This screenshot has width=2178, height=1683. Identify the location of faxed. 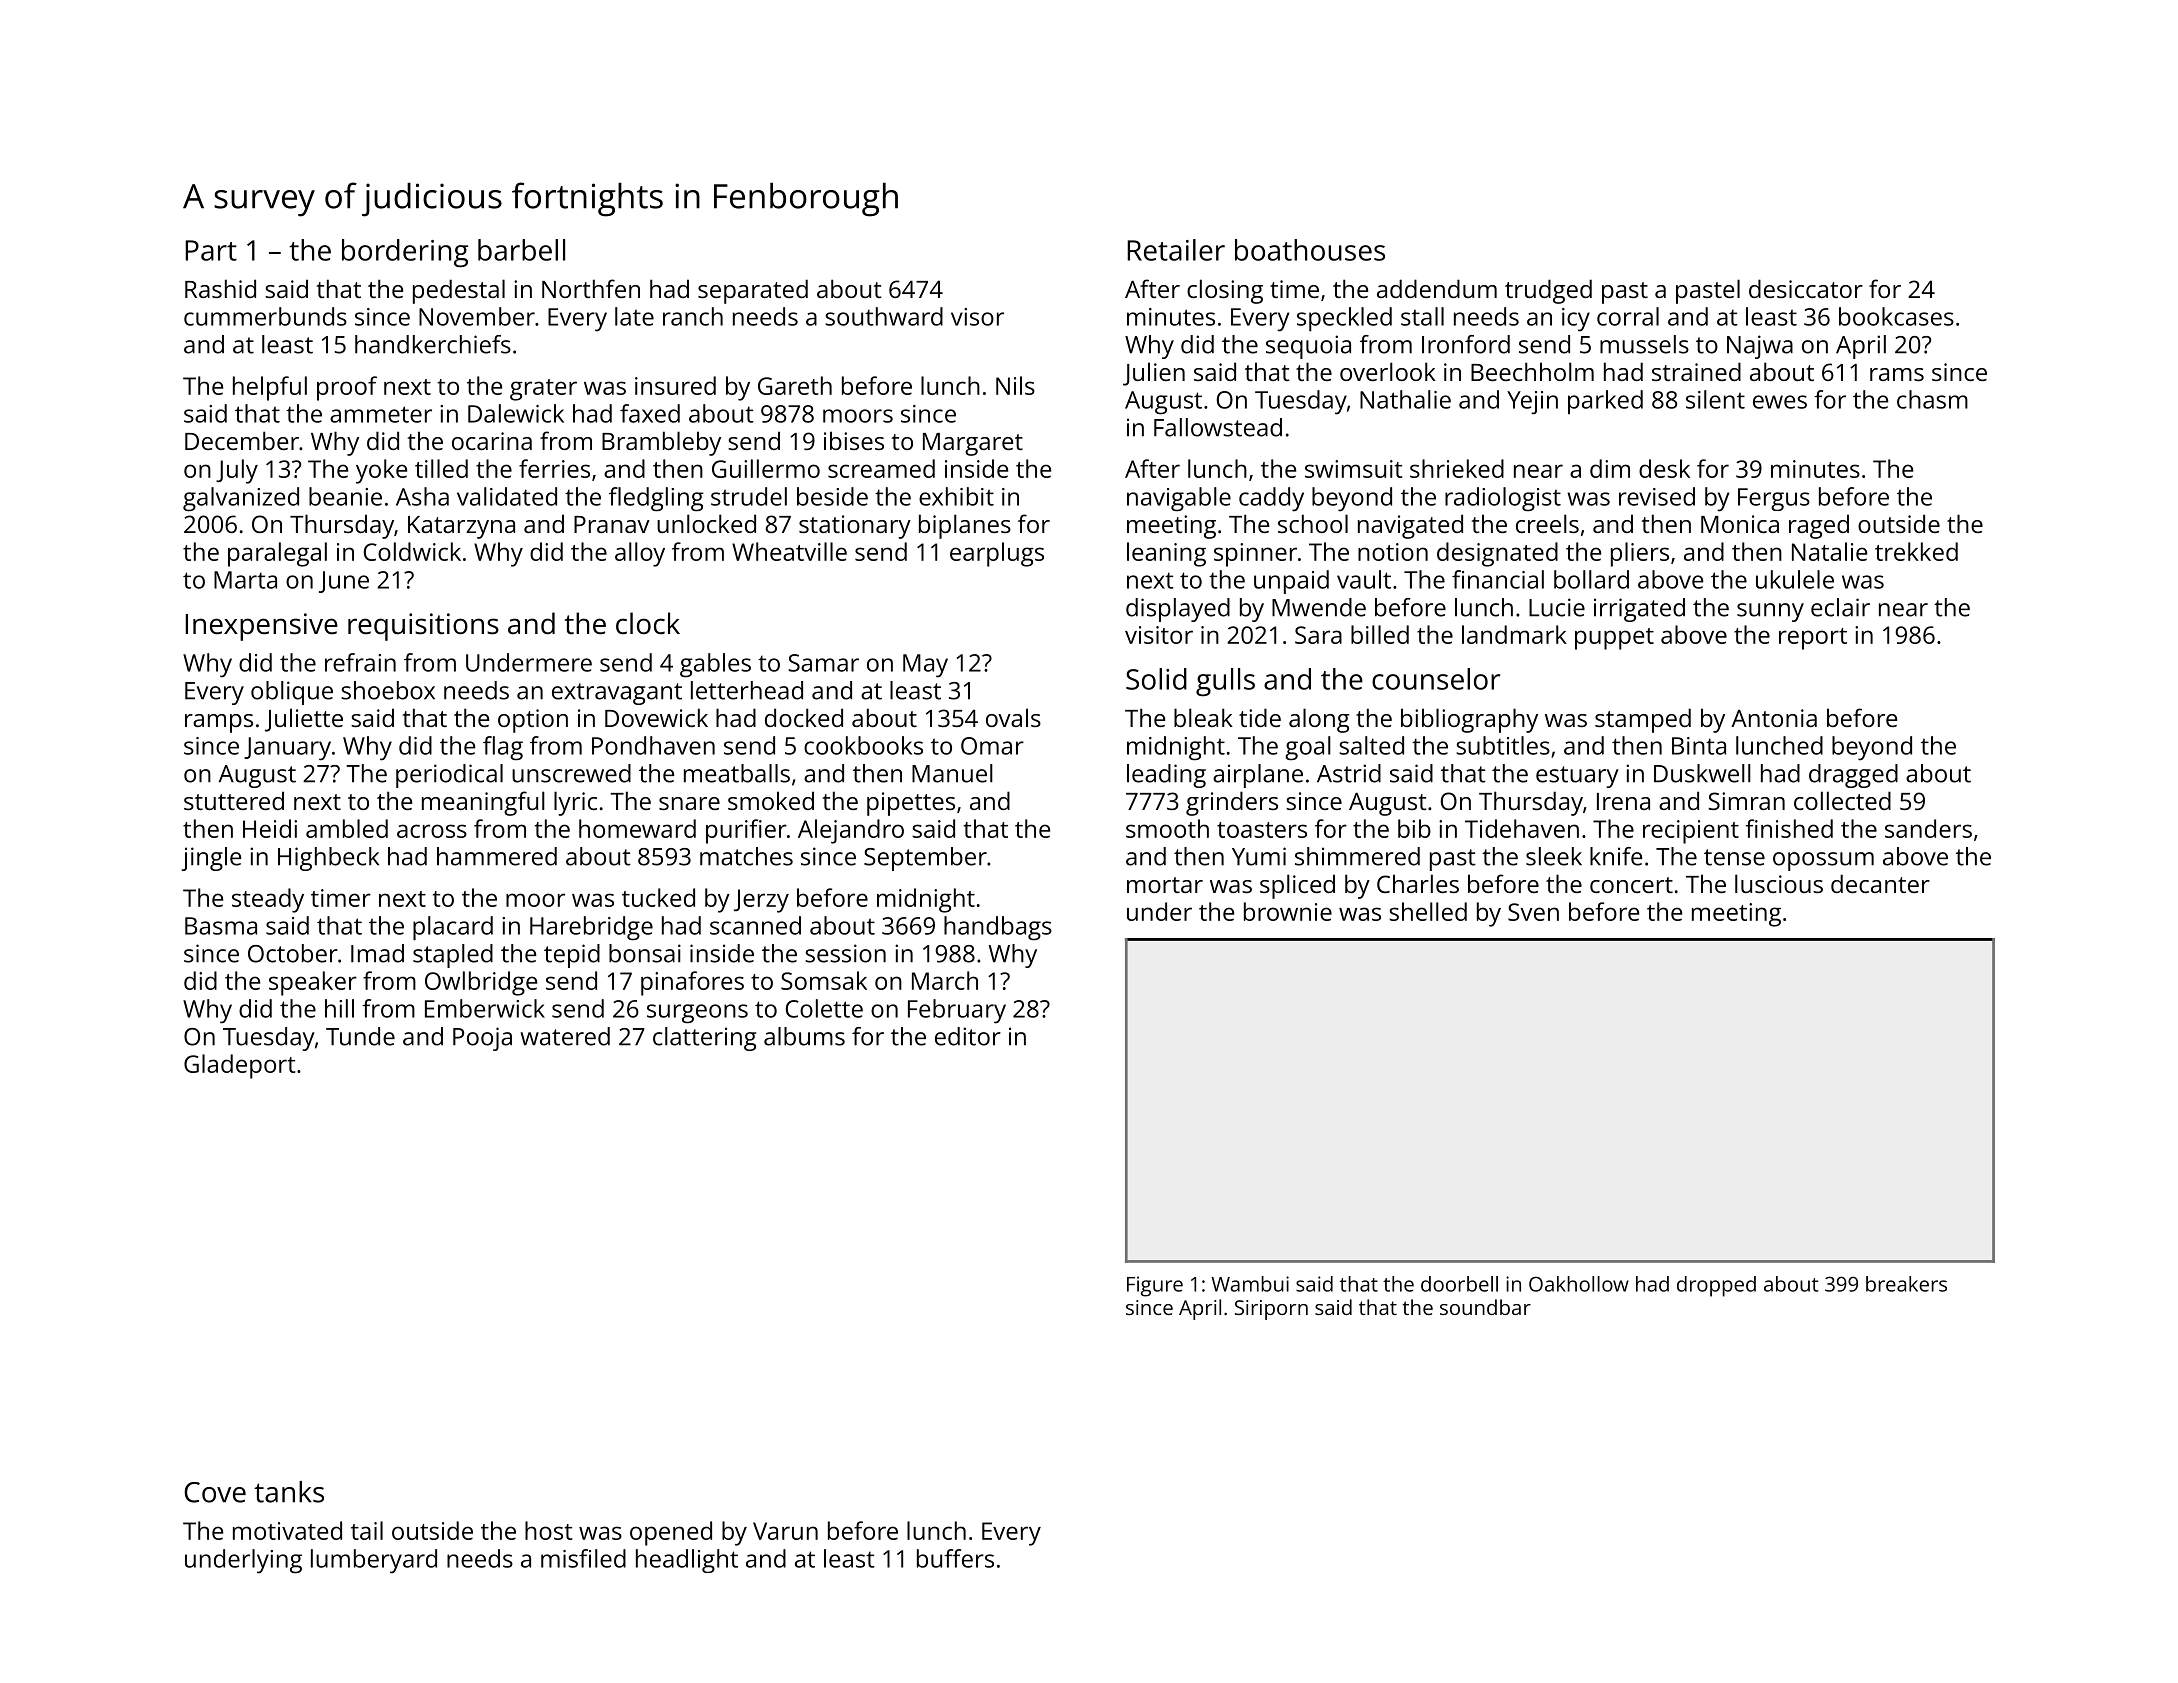
(650, 413).
